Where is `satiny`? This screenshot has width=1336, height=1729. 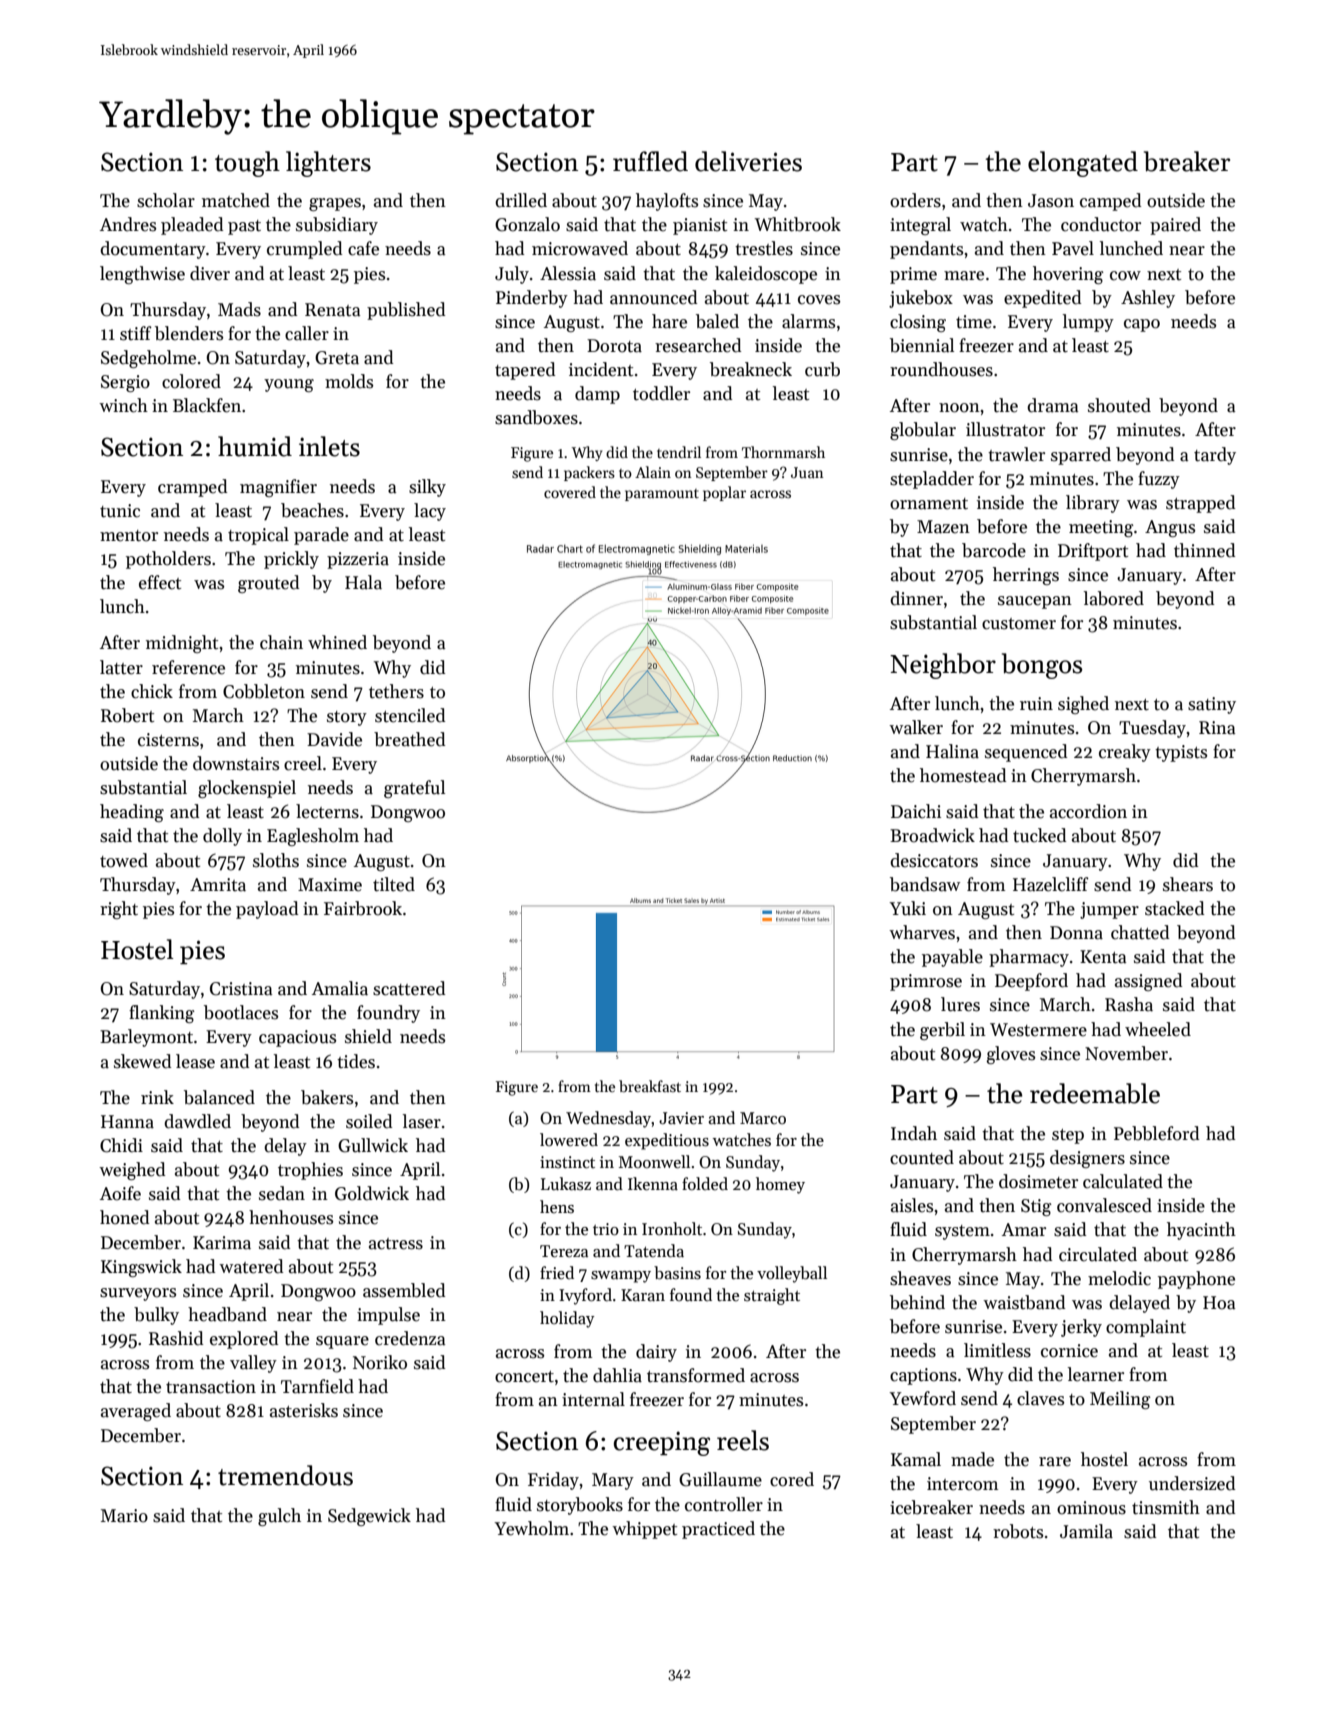 satiny is located at coordinates (1212, 705).
